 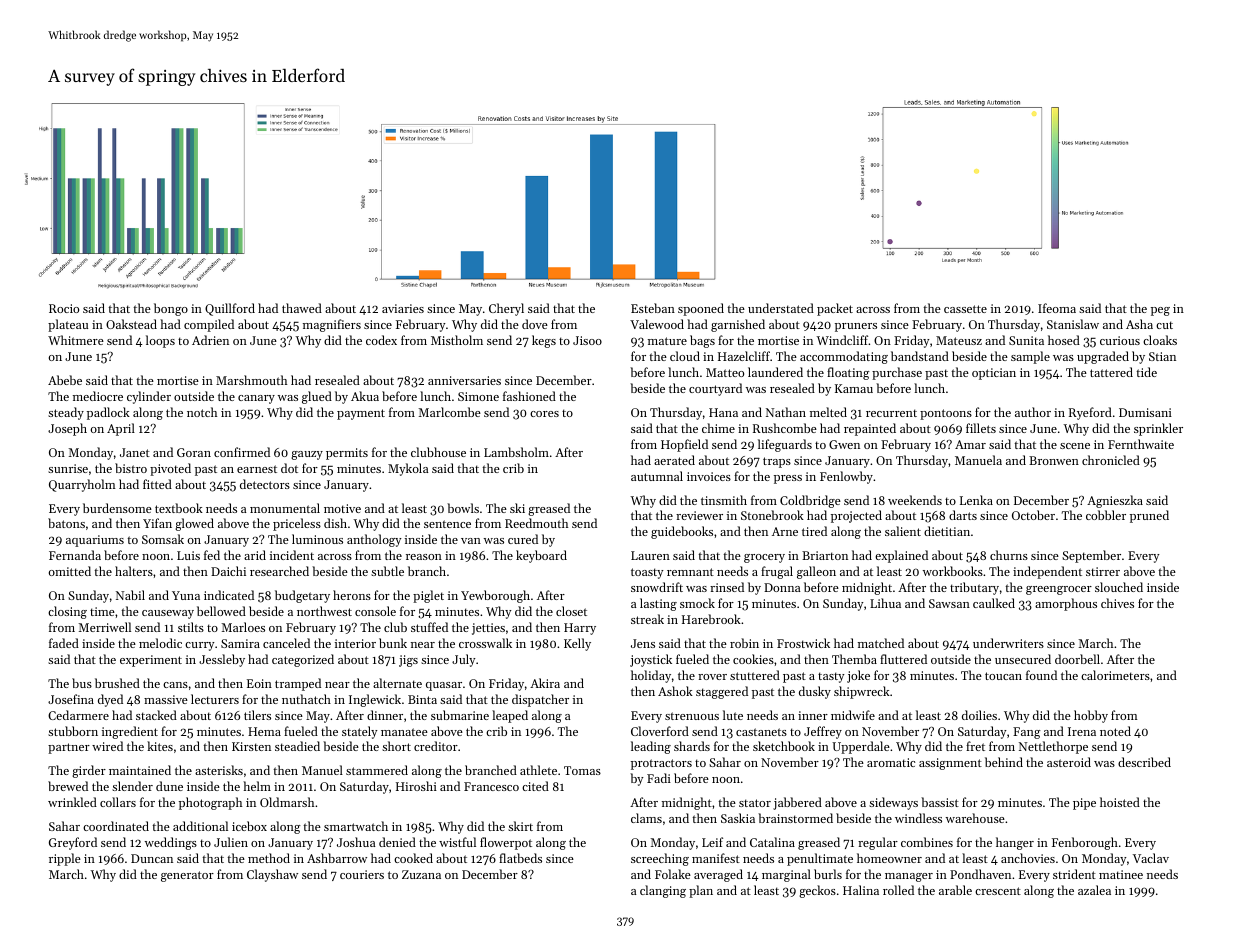 What do you see at coordinates (885, 603) in the image?
I see `Lihua` at bounding box center [885, 603].
